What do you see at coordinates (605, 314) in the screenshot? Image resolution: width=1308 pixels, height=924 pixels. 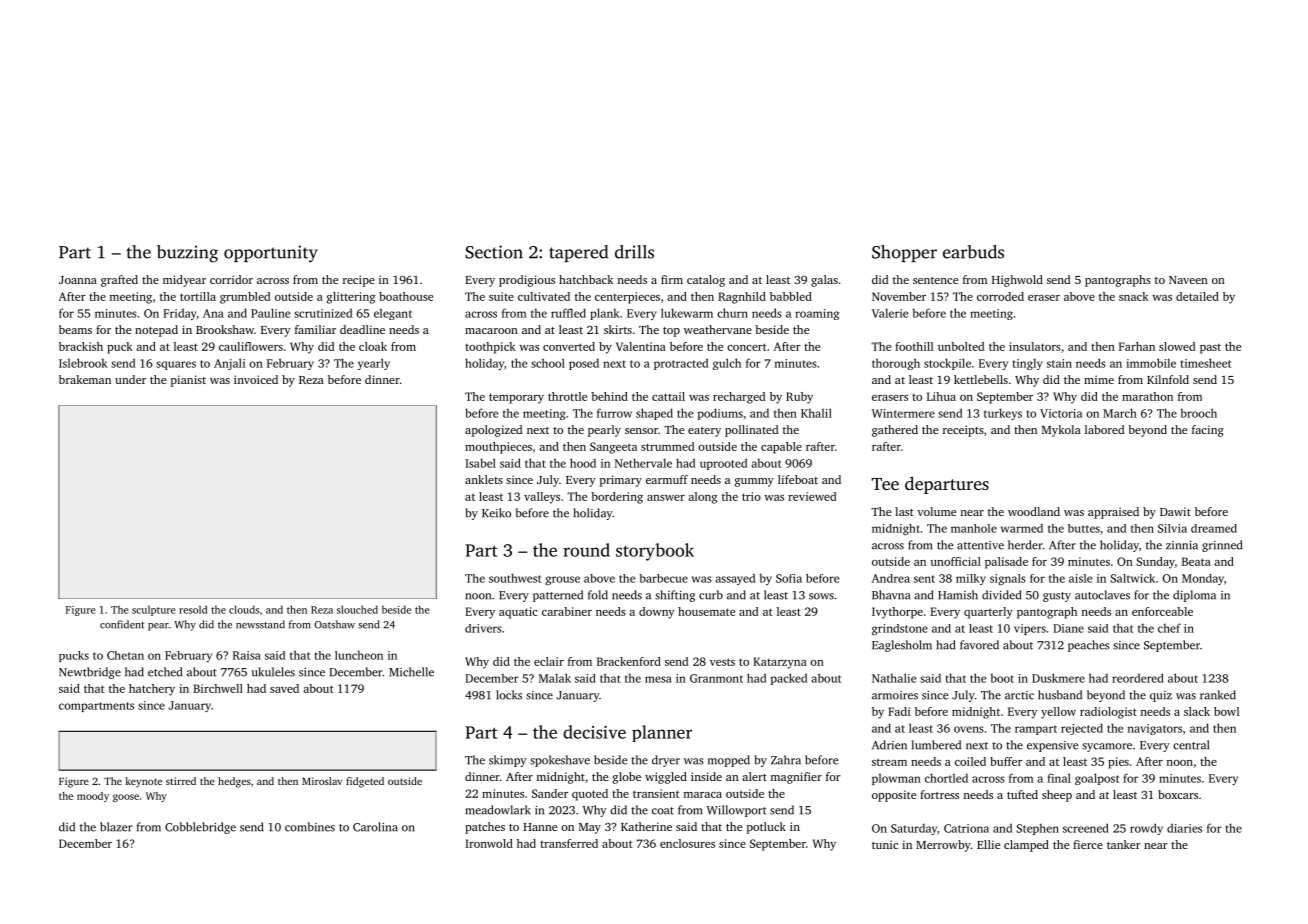 I see `plank` at bounding box center [605, 314].
